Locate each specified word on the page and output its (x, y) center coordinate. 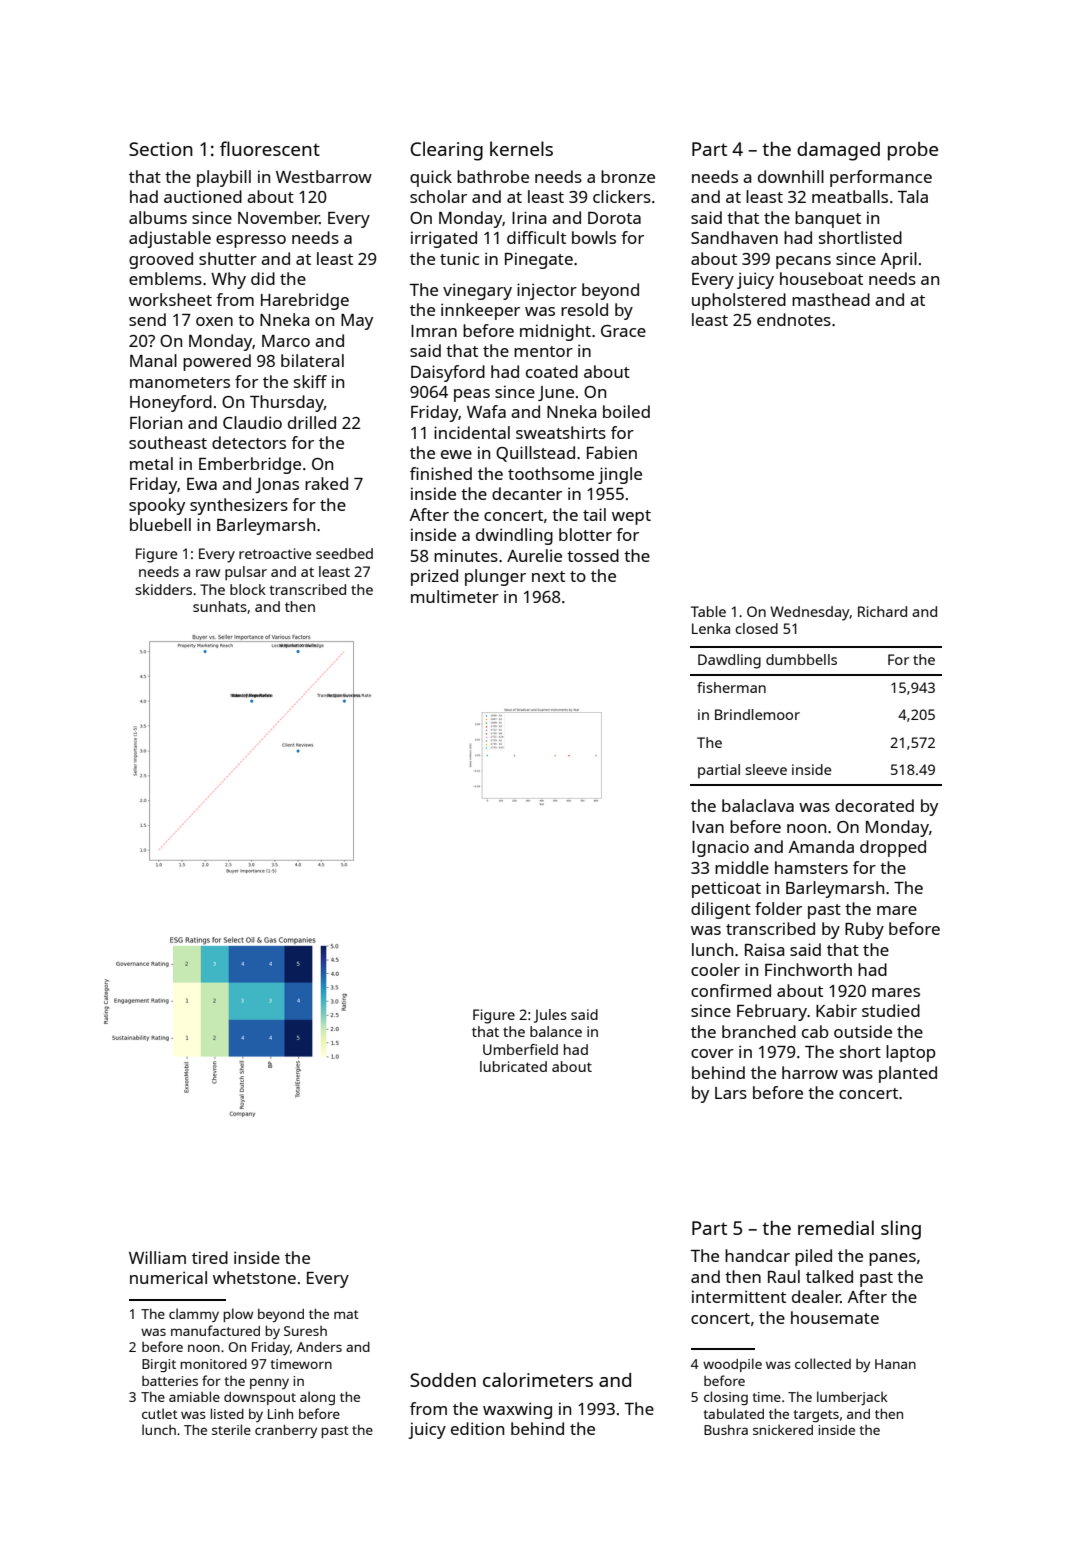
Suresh (305, 1331)
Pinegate (539, 260)
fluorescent (270, 148)
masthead (831, 299)
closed (756, 628)
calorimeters (538, 1379)
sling (901, 1230)
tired (210, 1257)
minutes (466, 555)
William (157, 1257)
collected (823, 1363)
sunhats (220, 606)
